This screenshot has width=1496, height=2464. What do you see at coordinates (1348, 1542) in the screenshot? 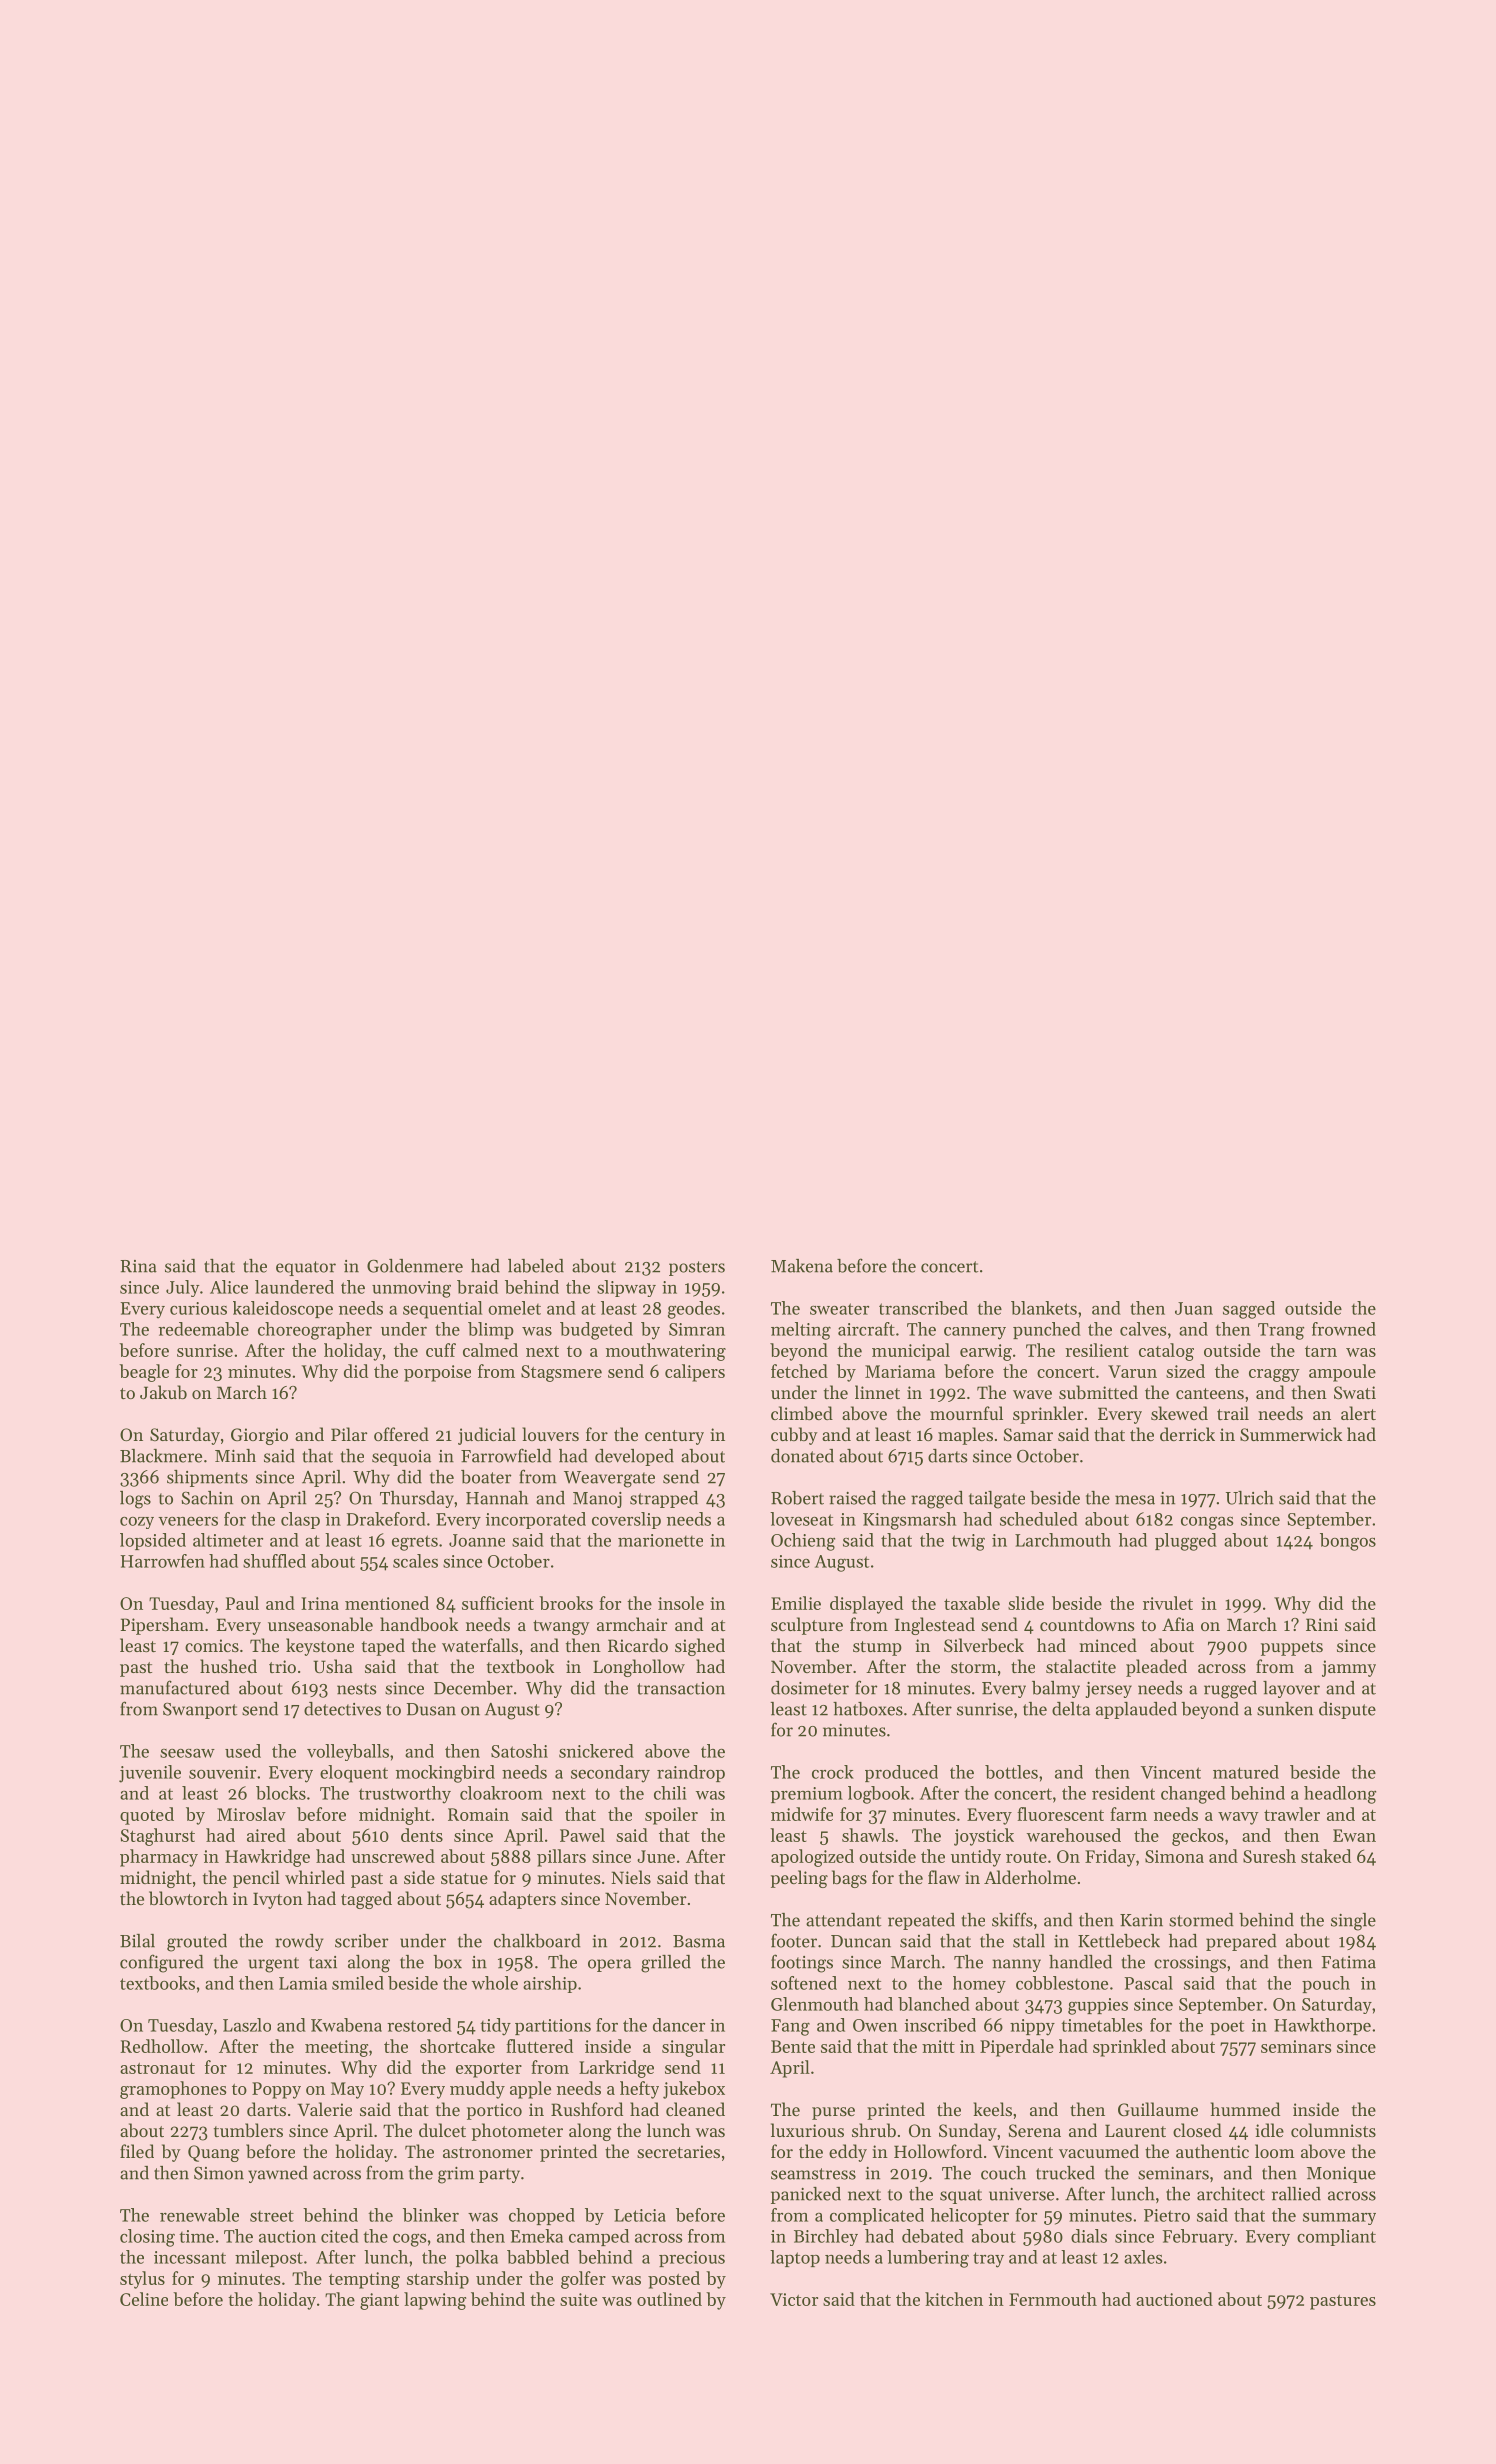
I see `bongos` at bounding box center [1348, 1542].
